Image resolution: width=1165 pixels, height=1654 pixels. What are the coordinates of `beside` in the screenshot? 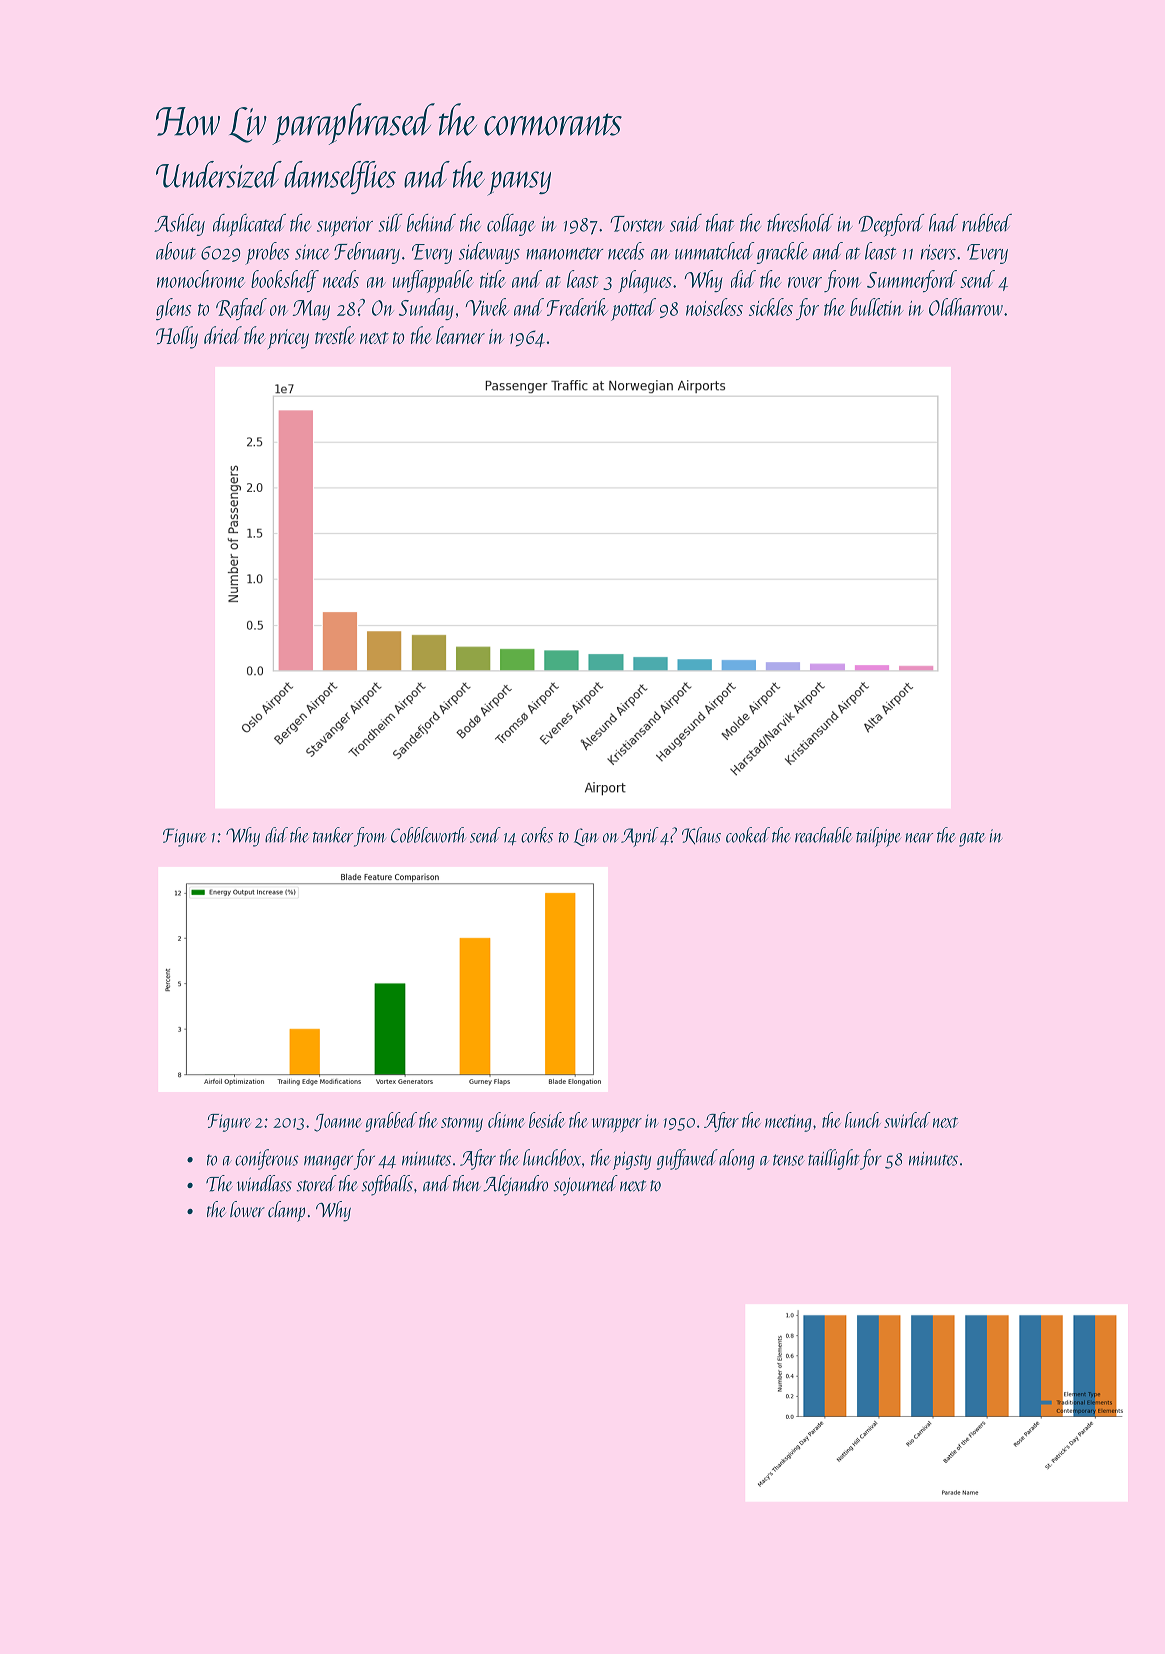 It's located at (546, 1120).
